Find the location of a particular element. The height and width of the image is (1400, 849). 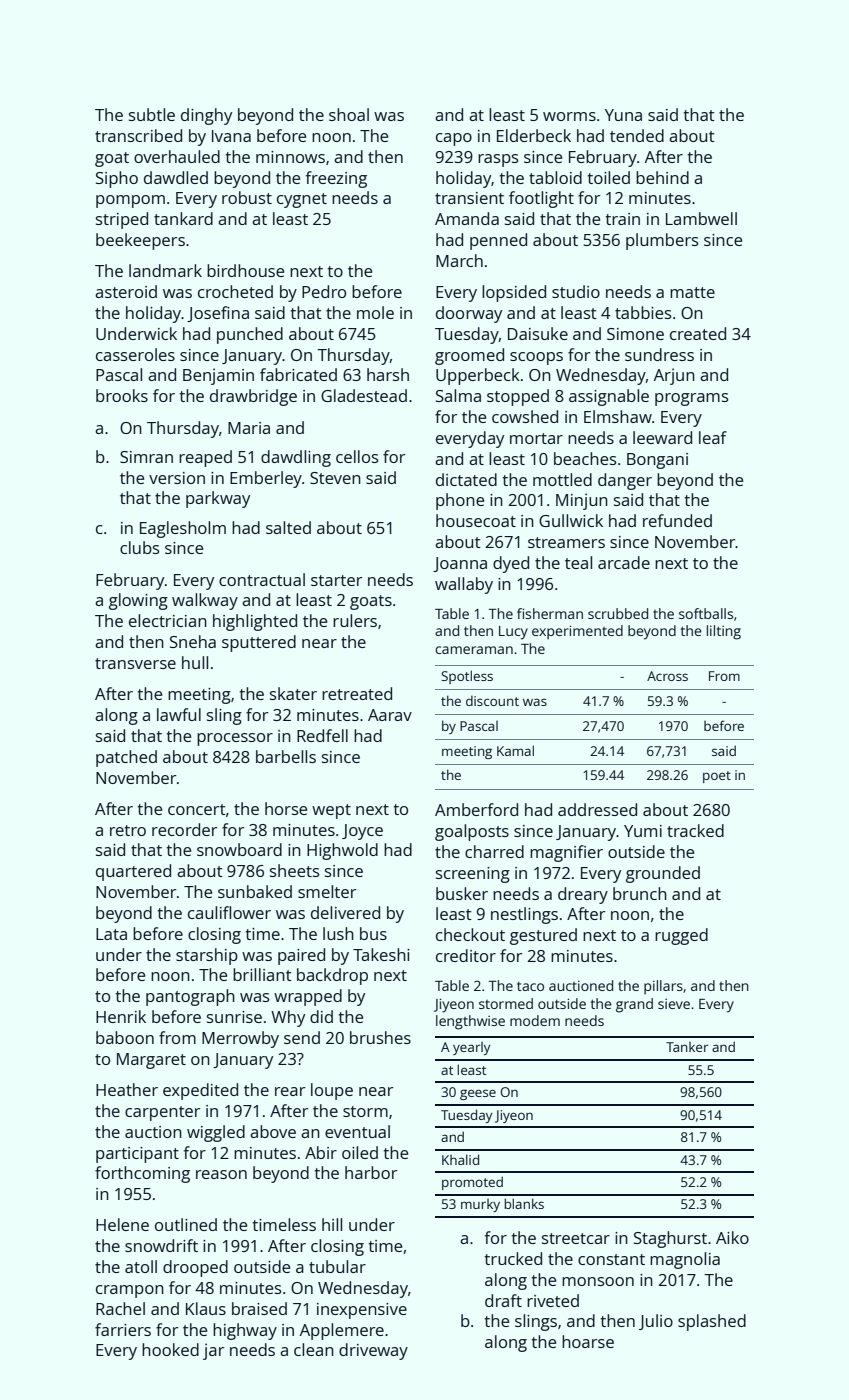

behind is located at coordinates (662, 177).
